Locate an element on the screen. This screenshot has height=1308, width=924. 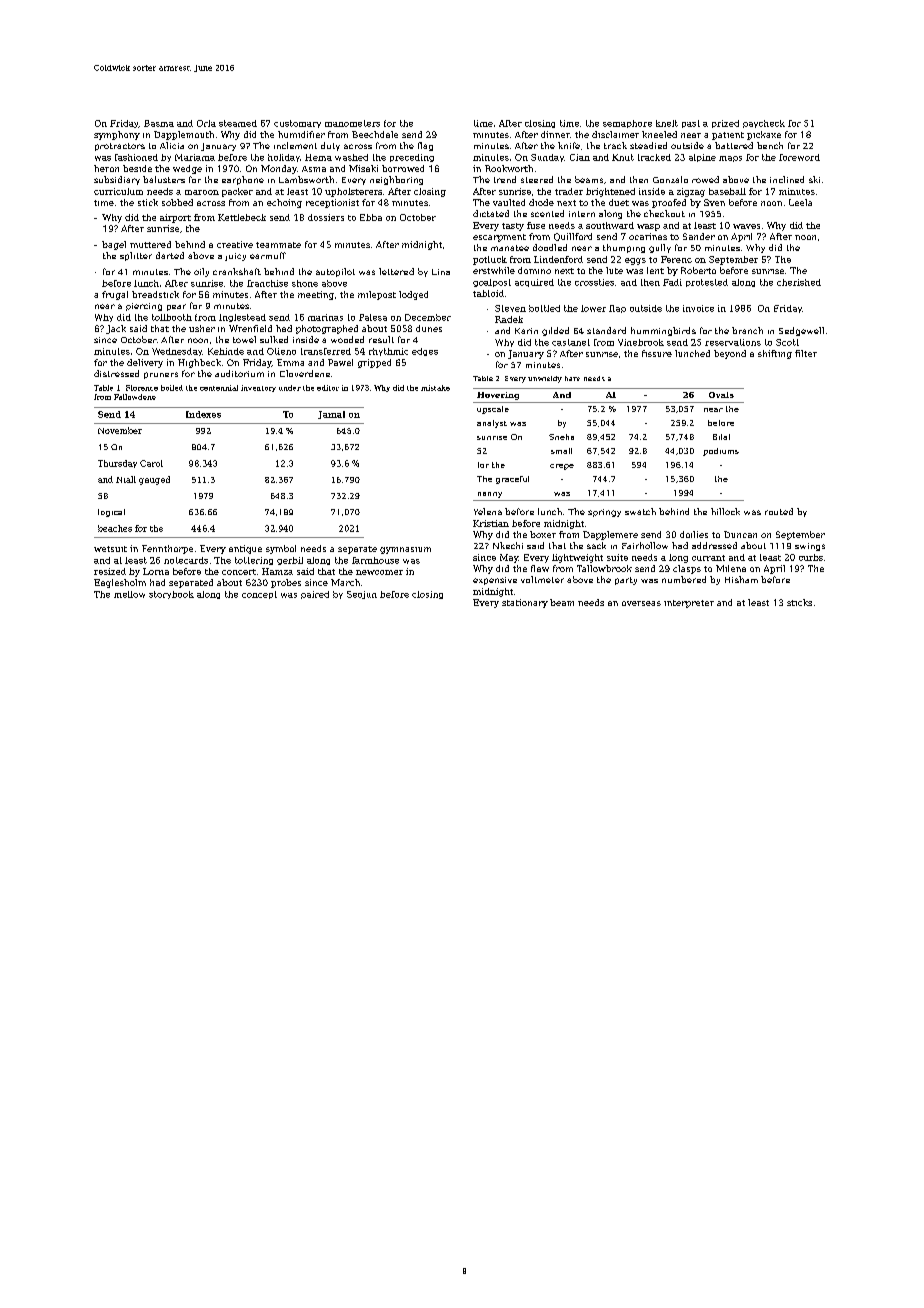
protested is located at coordinates (707, 283).
